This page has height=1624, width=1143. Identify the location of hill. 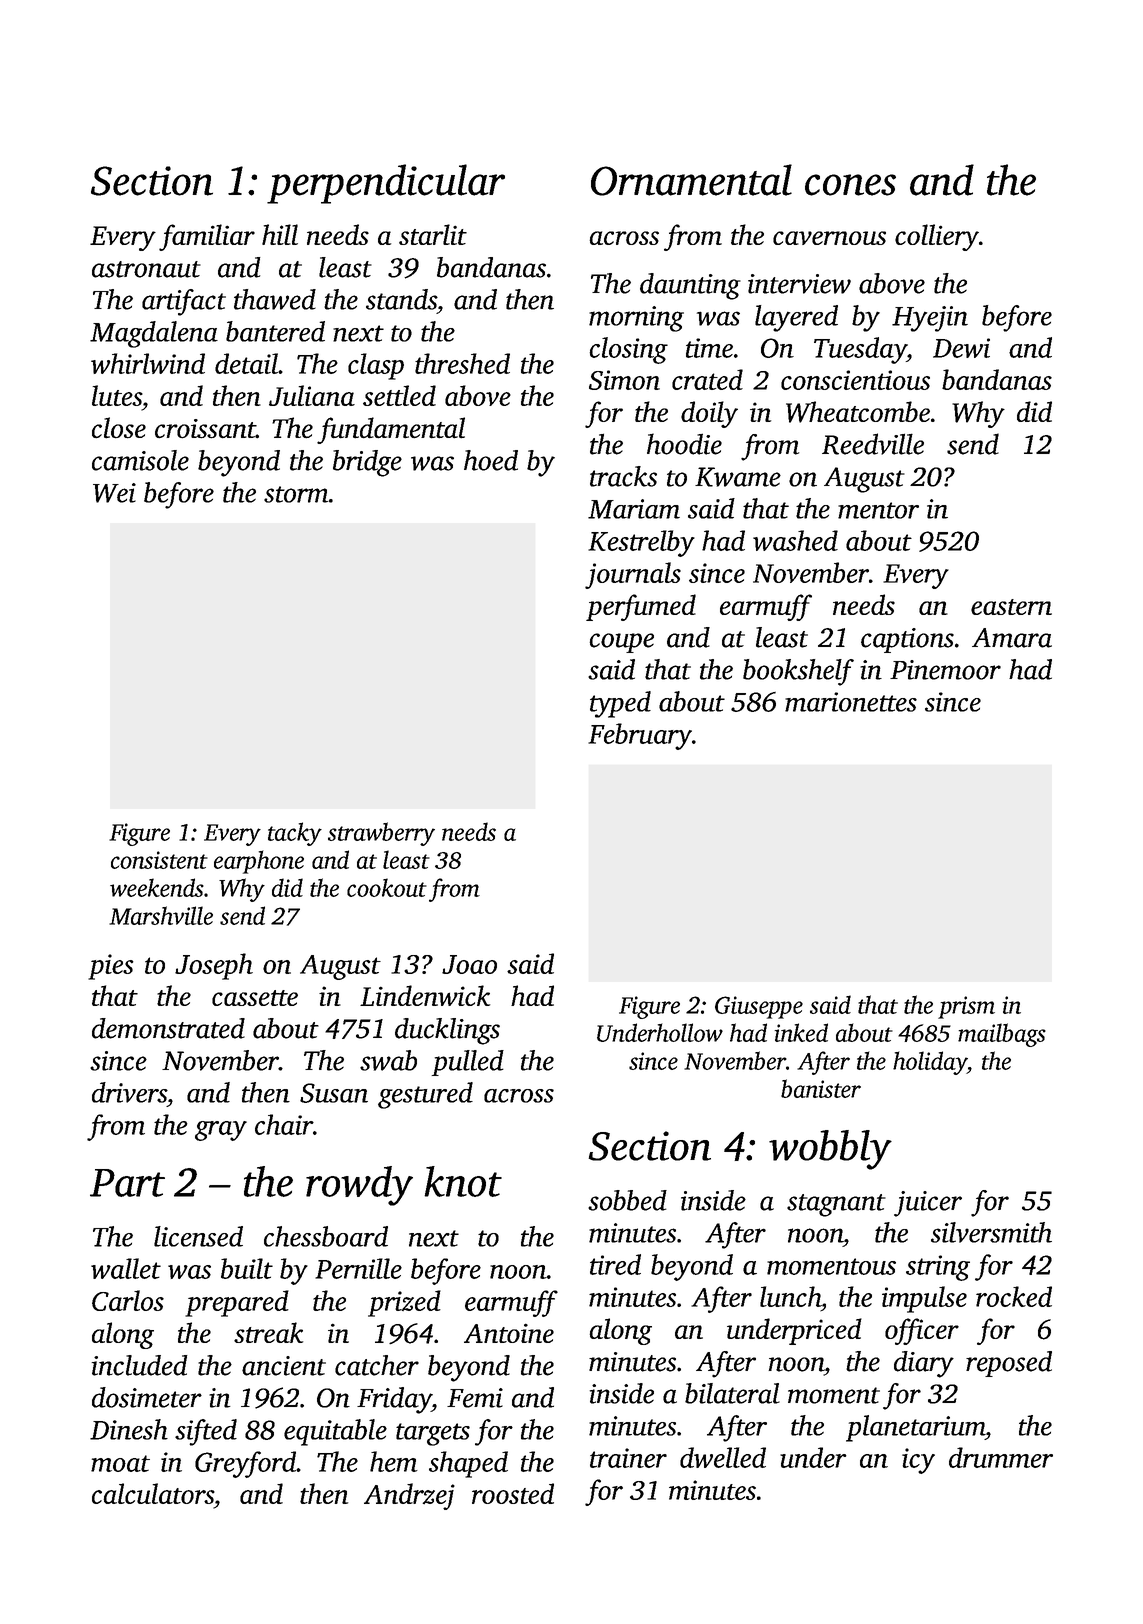
(280, 234).
